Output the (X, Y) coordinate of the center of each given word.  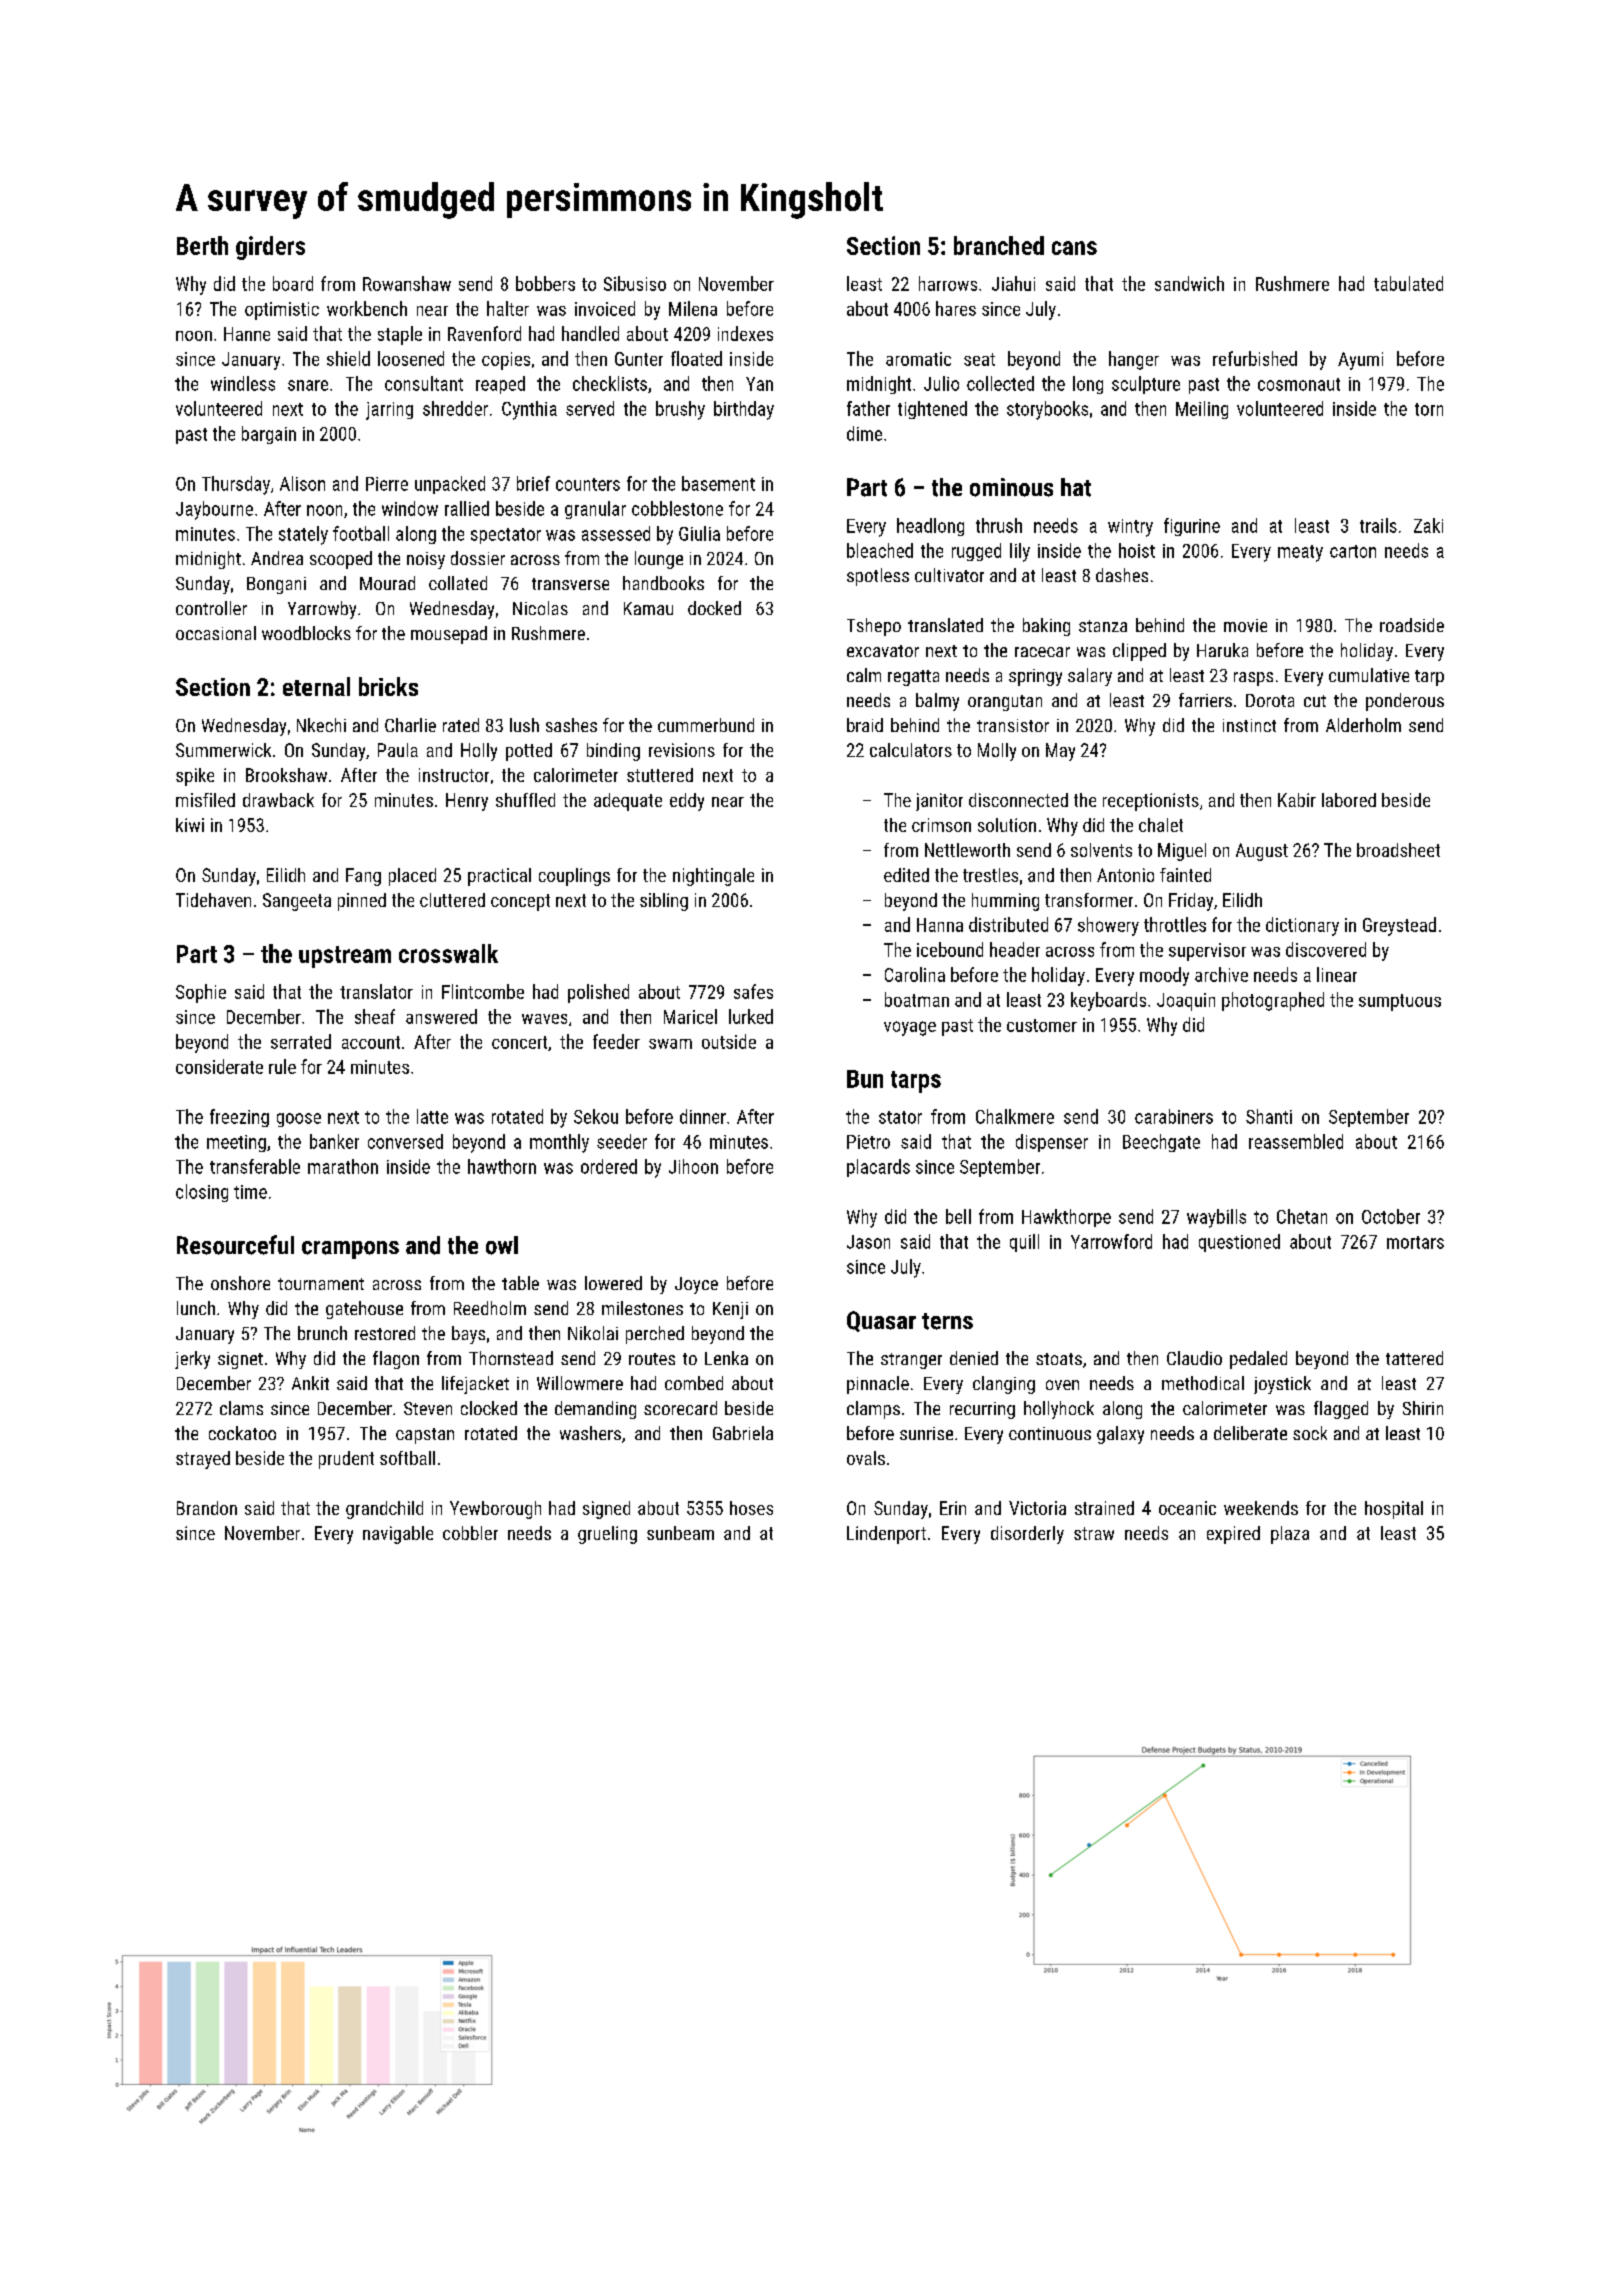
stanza (1103, 626)
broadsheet (1398, 850)
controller (211, 608)
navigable (398, 1535)
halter (508, 308)
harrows (948, 283)
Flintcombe (483, 991)
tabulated (1408, 283)
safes (753, 991)
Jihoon (693, 1166)
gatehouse (364, 1310)
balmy (937, 702)
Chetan (1302, 1216)
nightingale (713, 877)
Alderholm (1363, 725)
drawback (278, 800)
